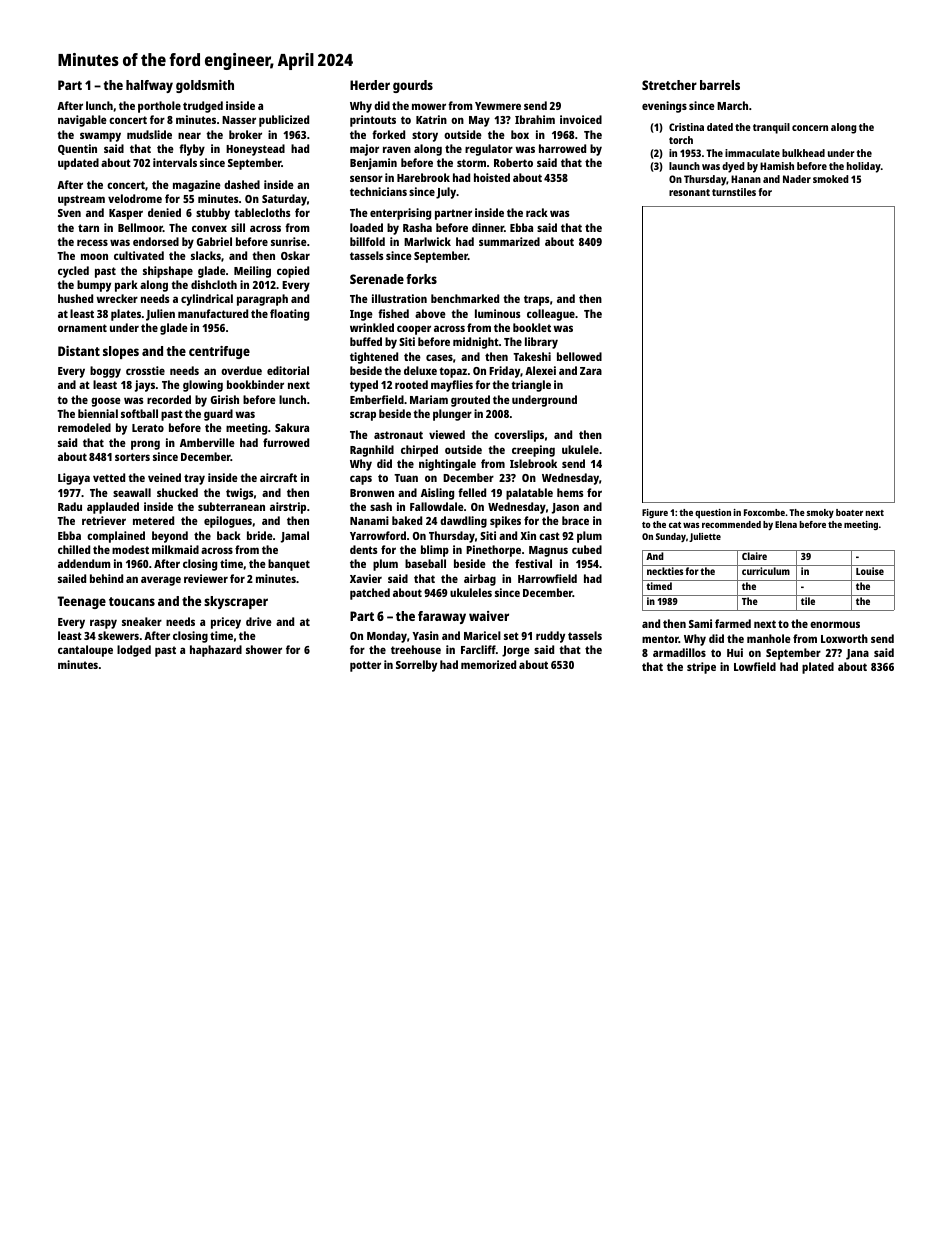 This document has height=1233, width=952. I want to click on cycled, so click(73, 272).
